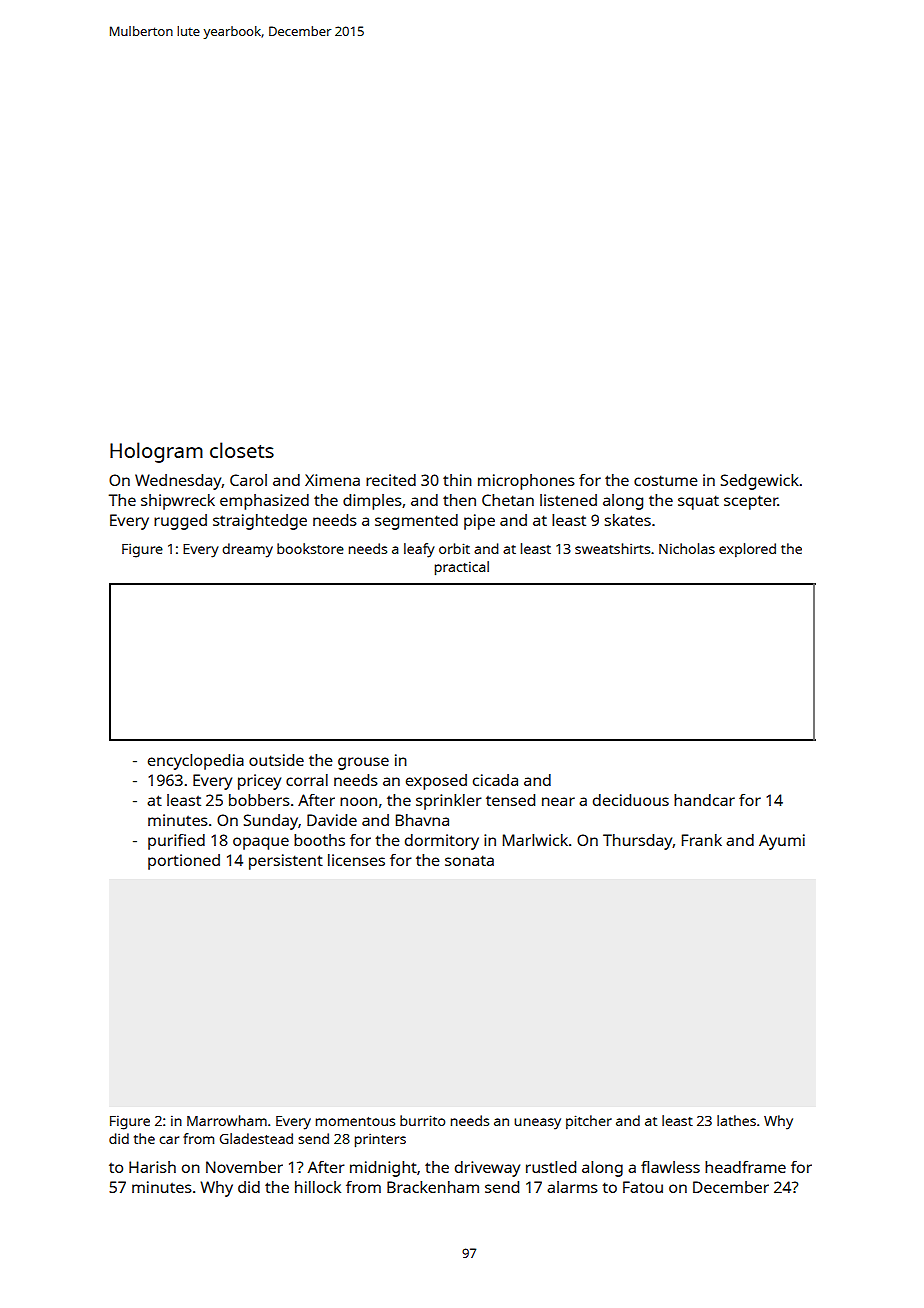 The width and height of the screenshot is (924, 1308). Describe the element at coordinates (526, 482) in the screenshot. I see `microphones` at that location.
